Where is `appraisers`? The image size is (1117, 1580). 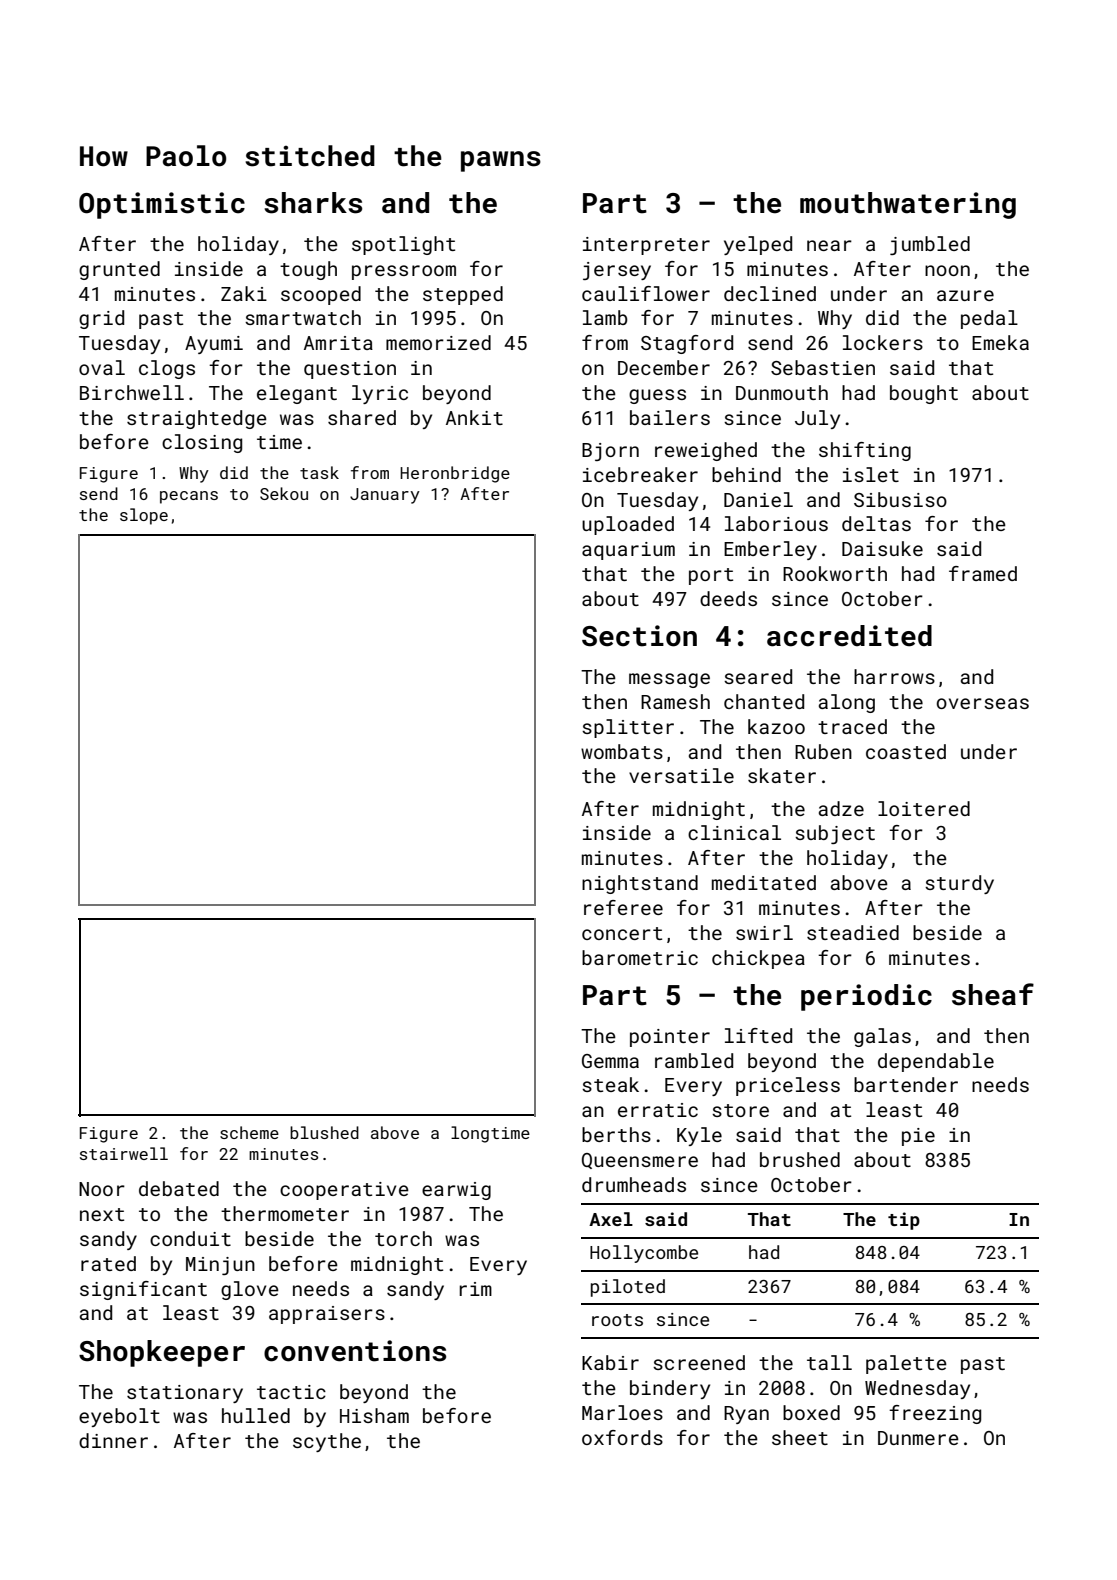 appraisers is located at coordinates (327, 1315).
